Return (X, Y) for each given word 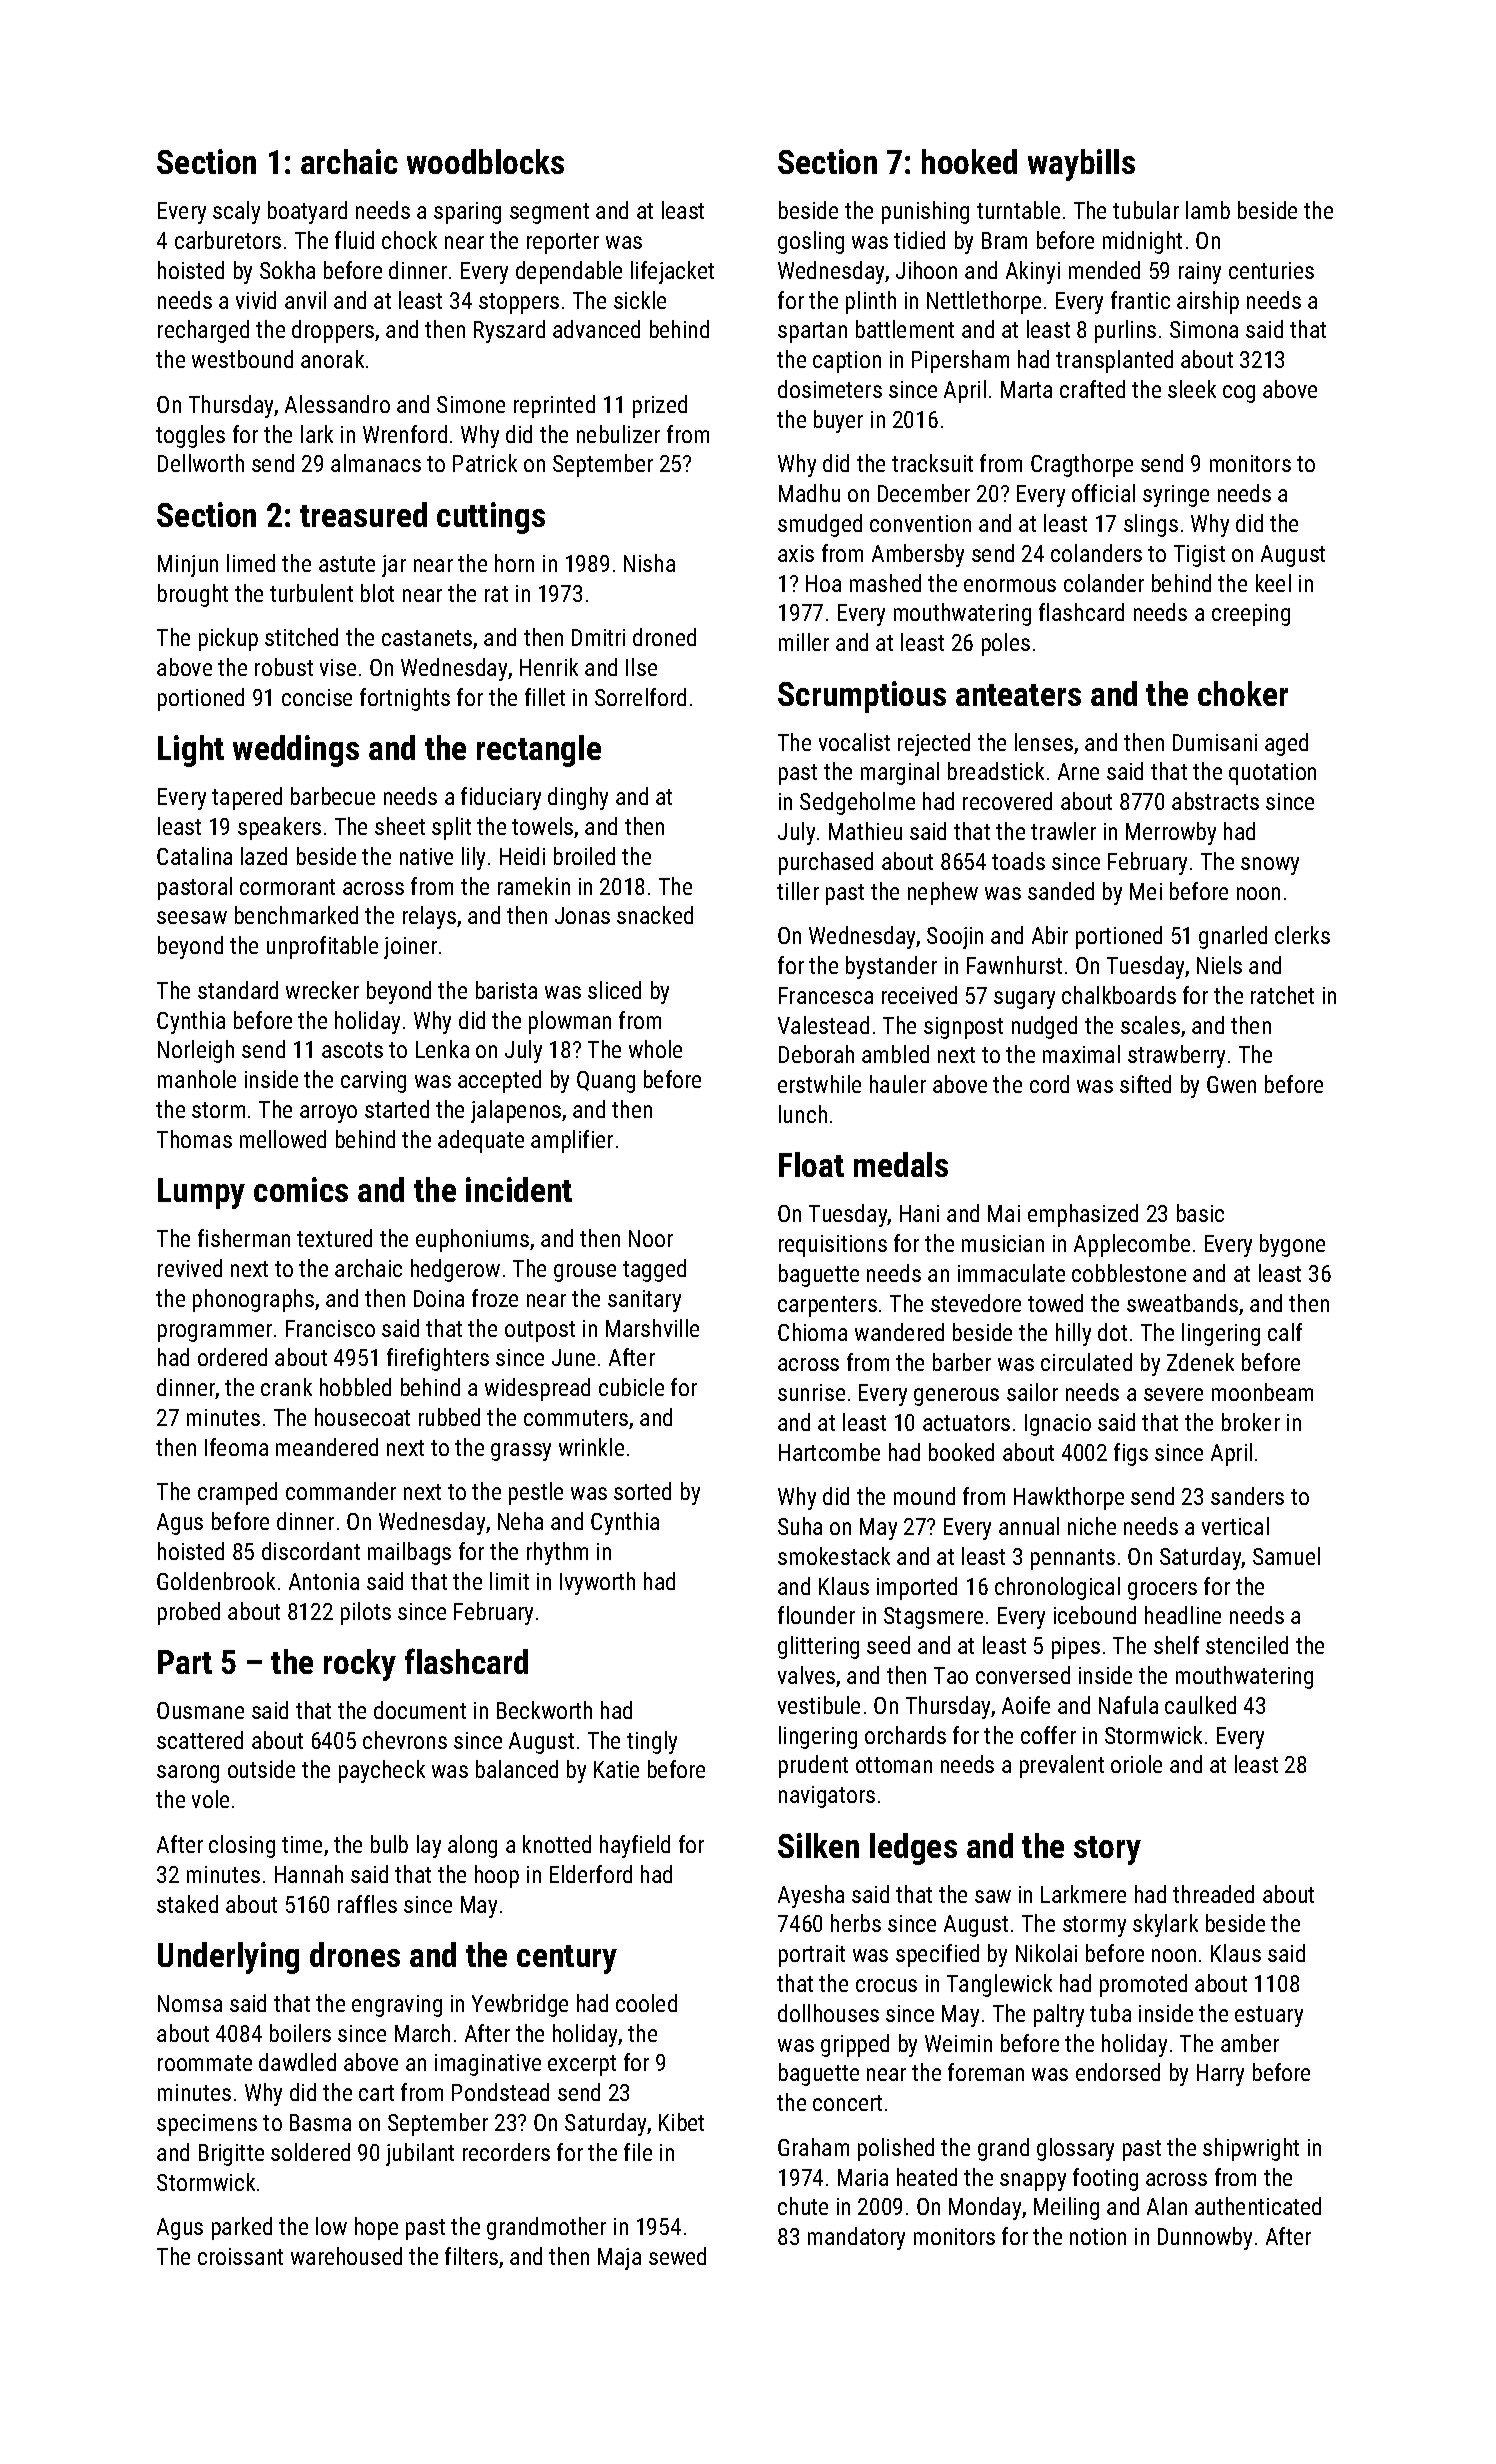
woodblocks (485, 161)
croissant (240, 2256)
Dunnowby (1205, 2238)
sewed (677, 2256)
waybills (1081, 165)
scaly (236, 212)
